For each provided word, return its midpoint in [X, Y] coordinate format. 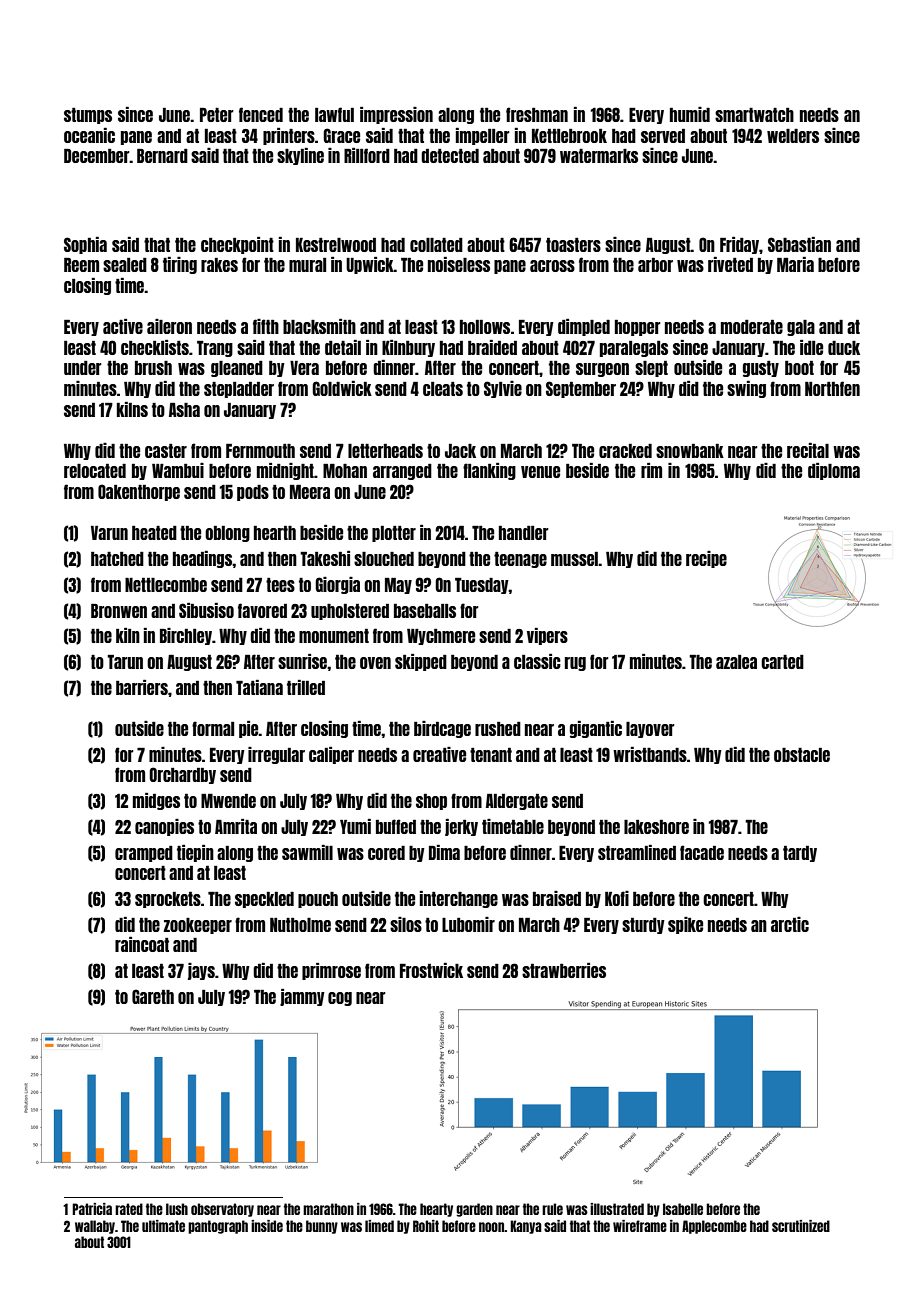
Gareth [153, 996]
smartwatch [754, 115]
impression [396, 115]
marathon [328, 1209]
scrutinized [801, 1226]
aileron [169, 326]
